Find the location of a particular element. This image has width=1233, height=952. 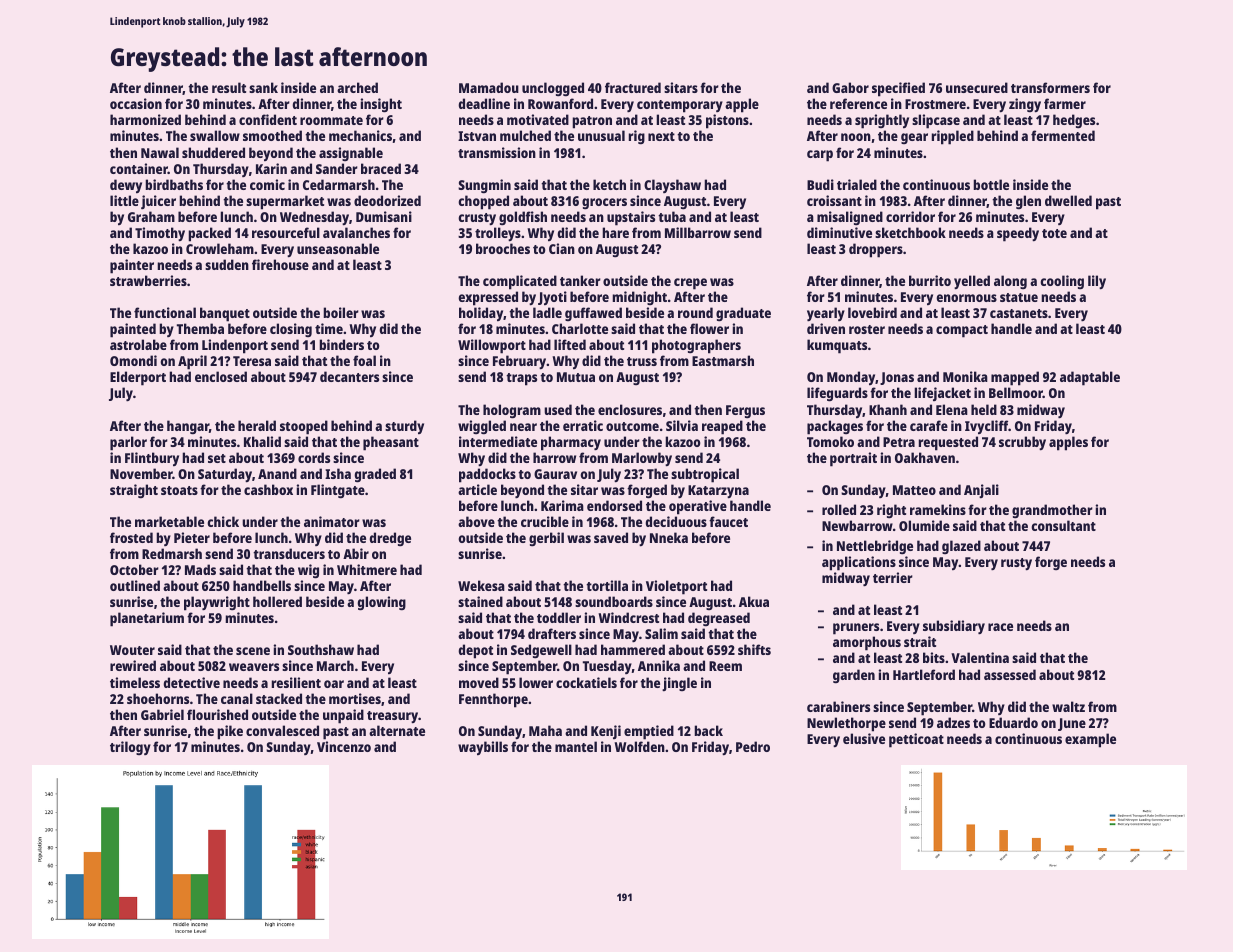

scene is located at coordinates (253, 651).
